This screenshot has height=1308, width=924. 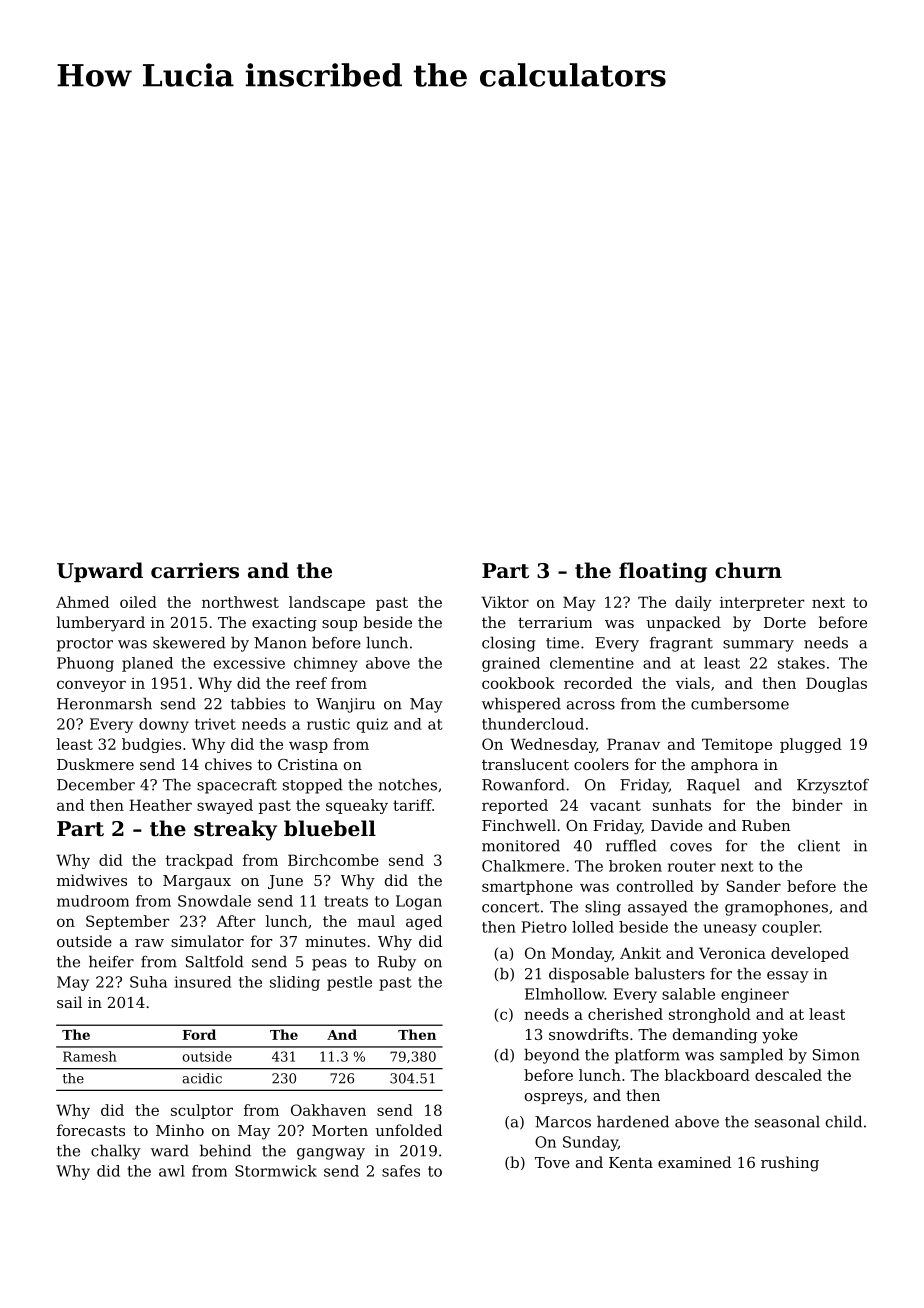 What do you see at coordinates (340, 1130) in the screenshot?
I see `Morten` at bounding box center [340, 1130].
